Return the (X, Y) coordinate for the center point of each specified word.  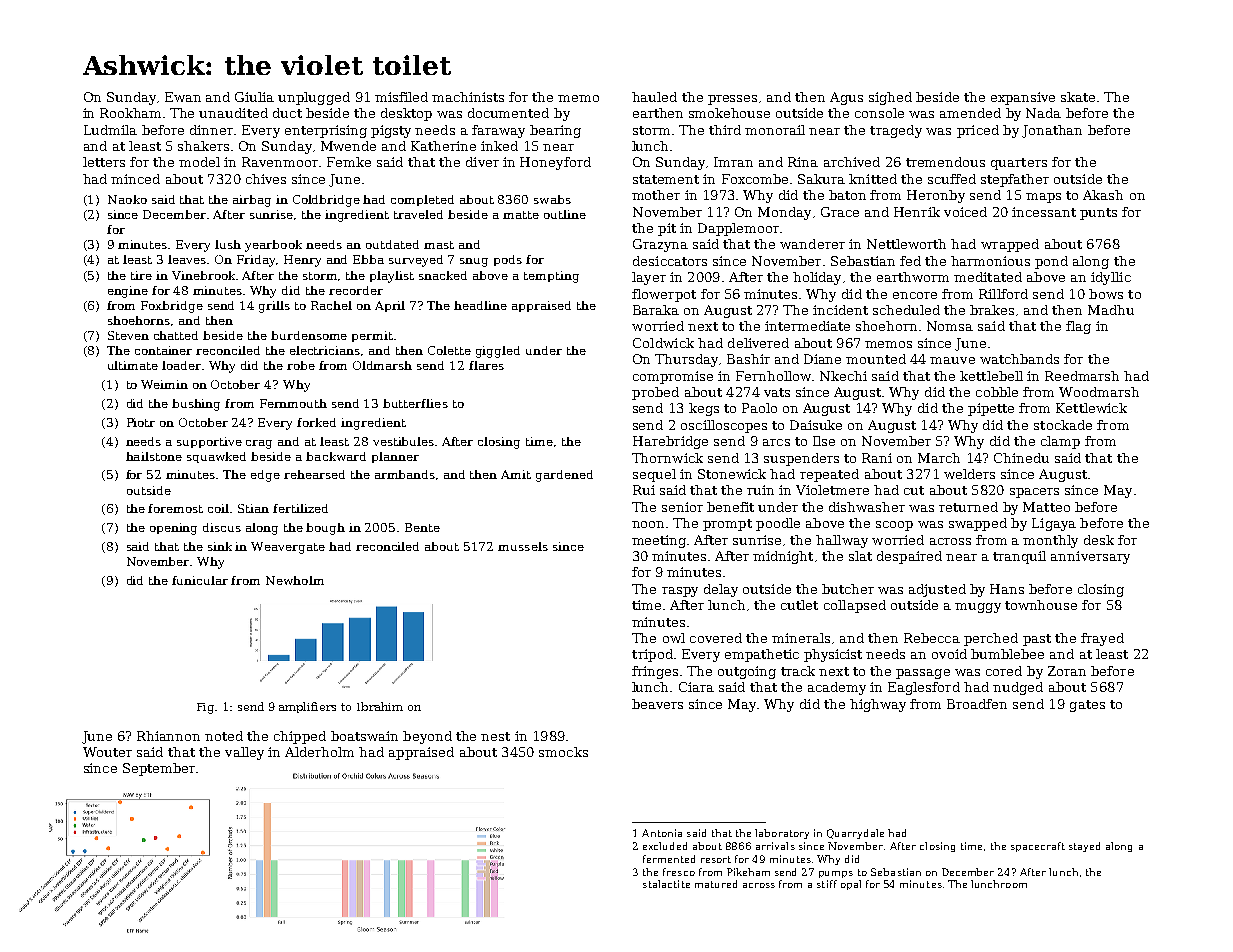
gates (1087, 706)
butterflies (415, 403)
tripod (652, 655)
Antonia (662, 833)
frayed (1102, 639)
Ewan (183, 97)
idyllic (1111, 278)
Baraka (656, 310)
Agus (846, 98)
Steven (128, 335)
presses (732, 100)
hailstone (154, 456)
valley (244, 753)
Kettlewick (1091, 408)
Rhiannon (168, 736)
